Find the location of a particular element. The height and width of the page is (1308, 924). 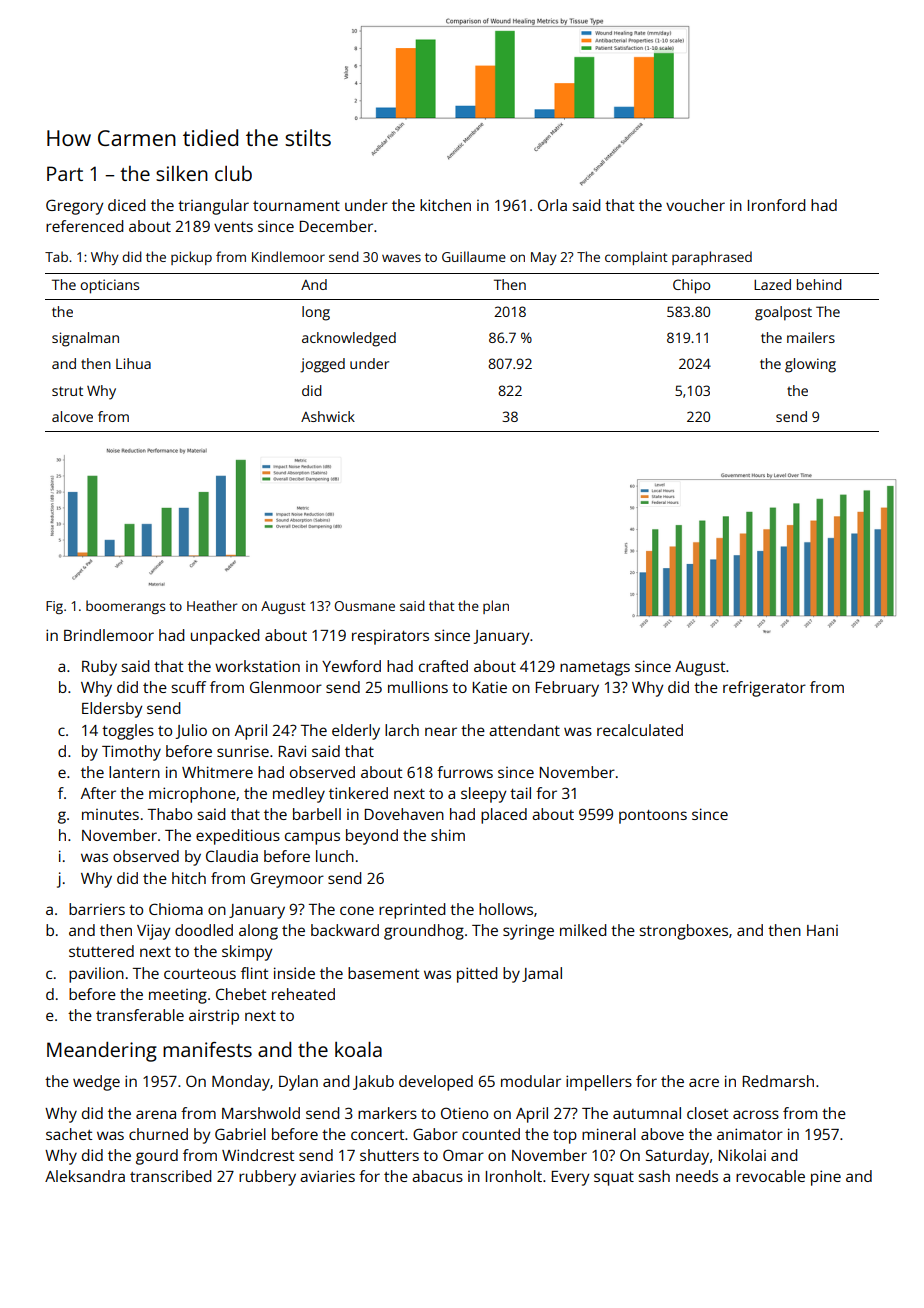

pine is located at coordinates (826, 1178).
